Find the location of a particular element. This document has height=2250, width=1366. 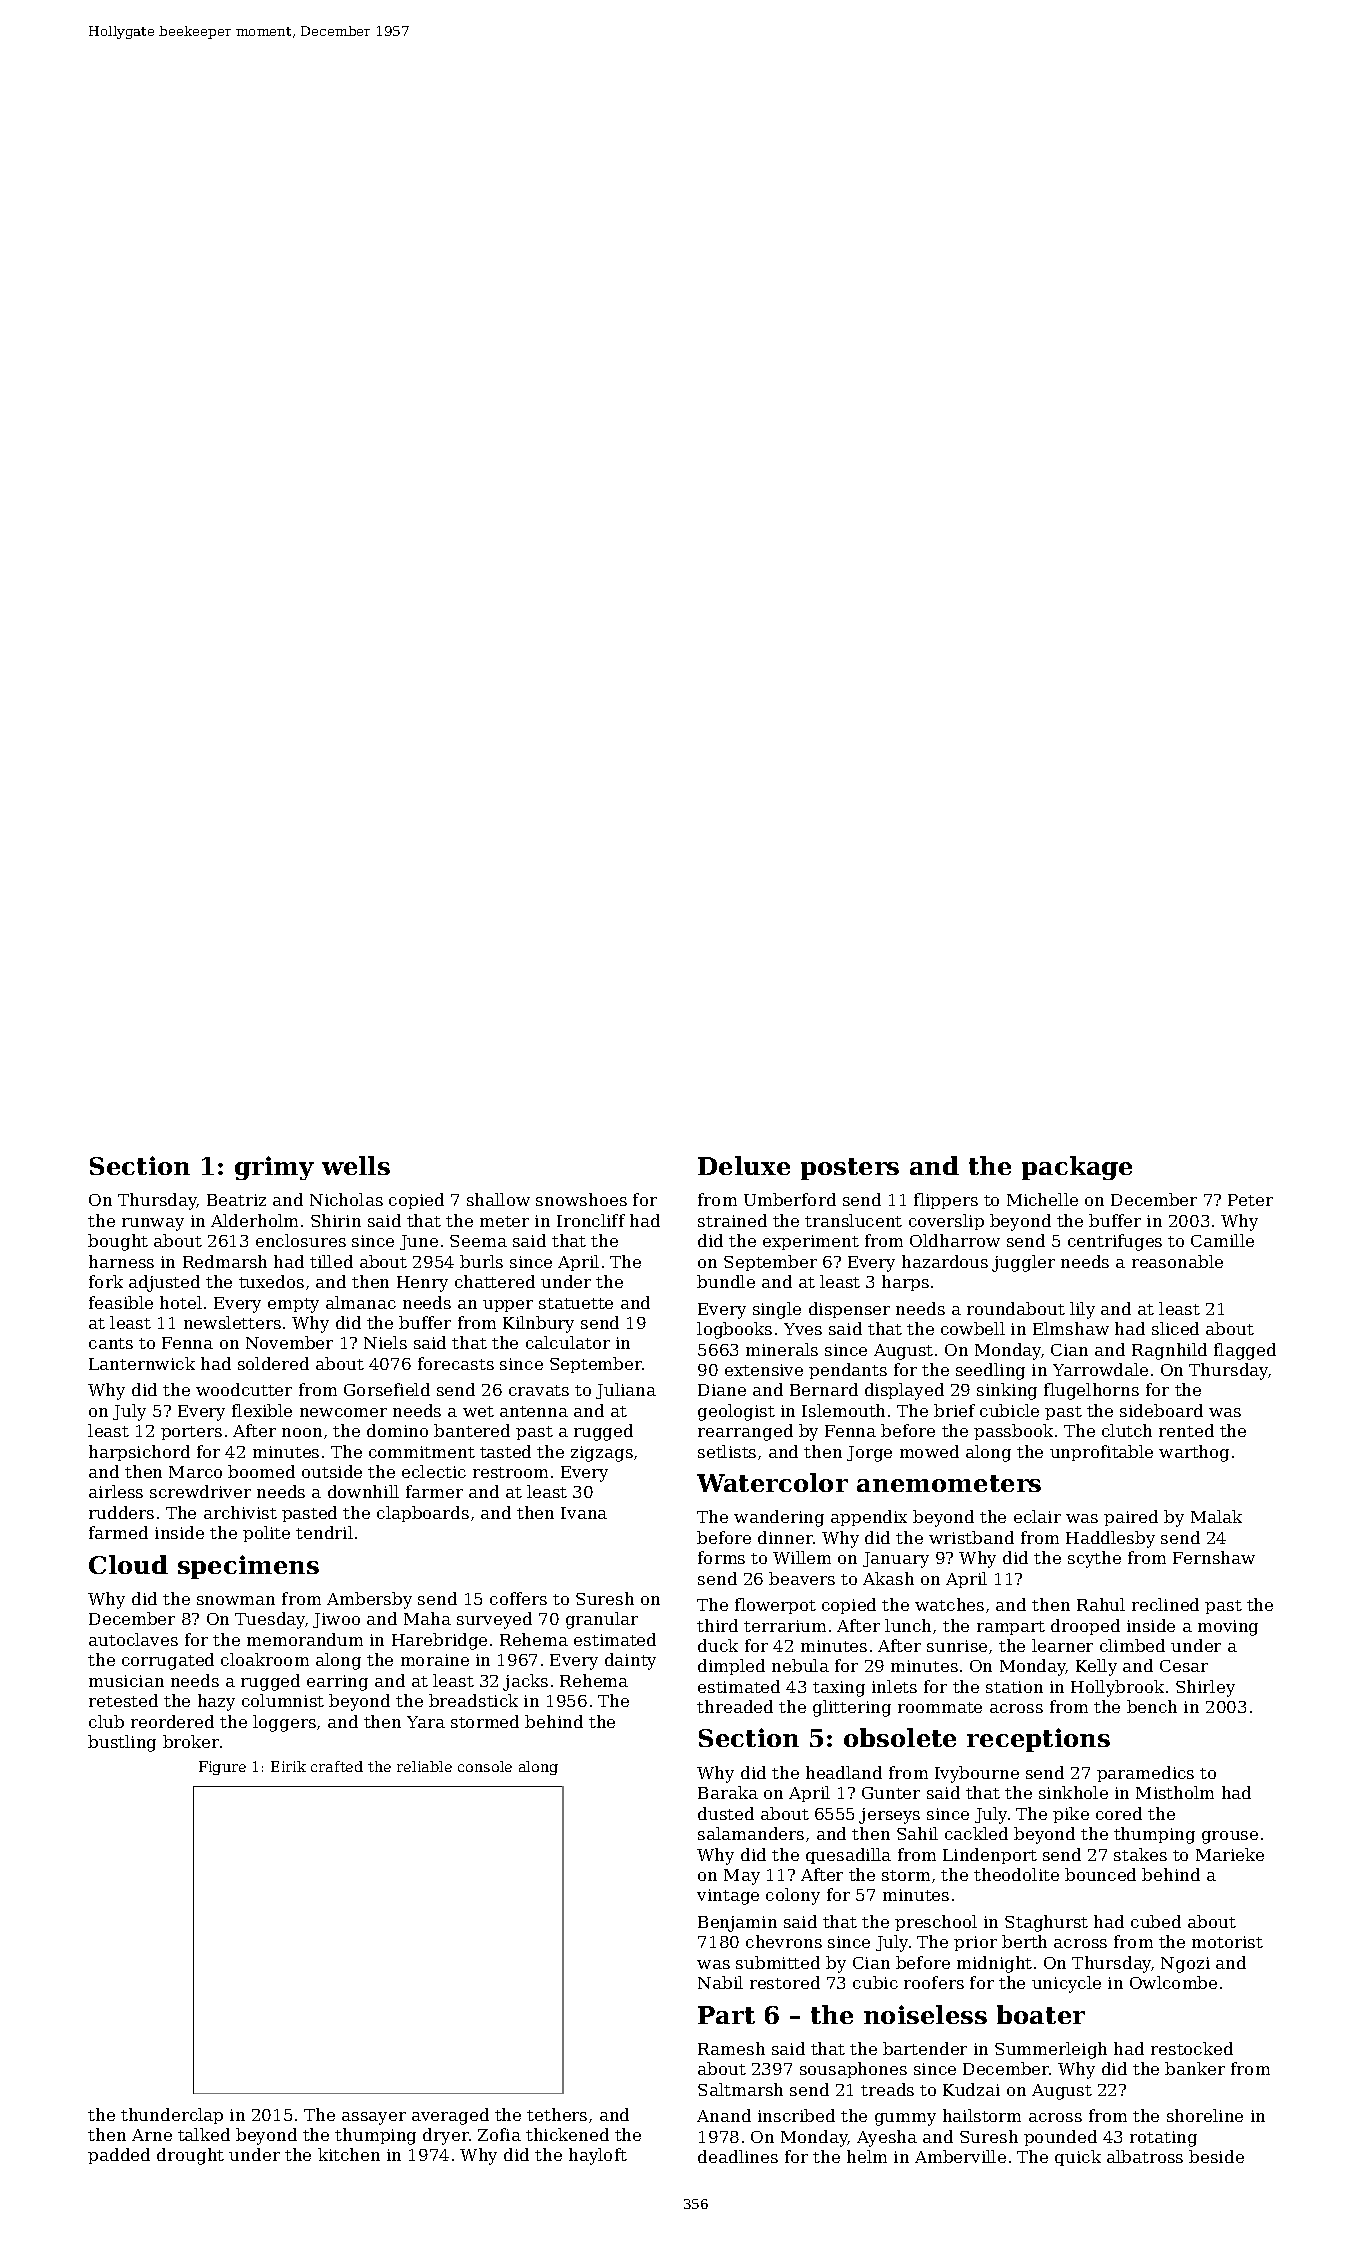

June is located at coordinates (419, 1242).
